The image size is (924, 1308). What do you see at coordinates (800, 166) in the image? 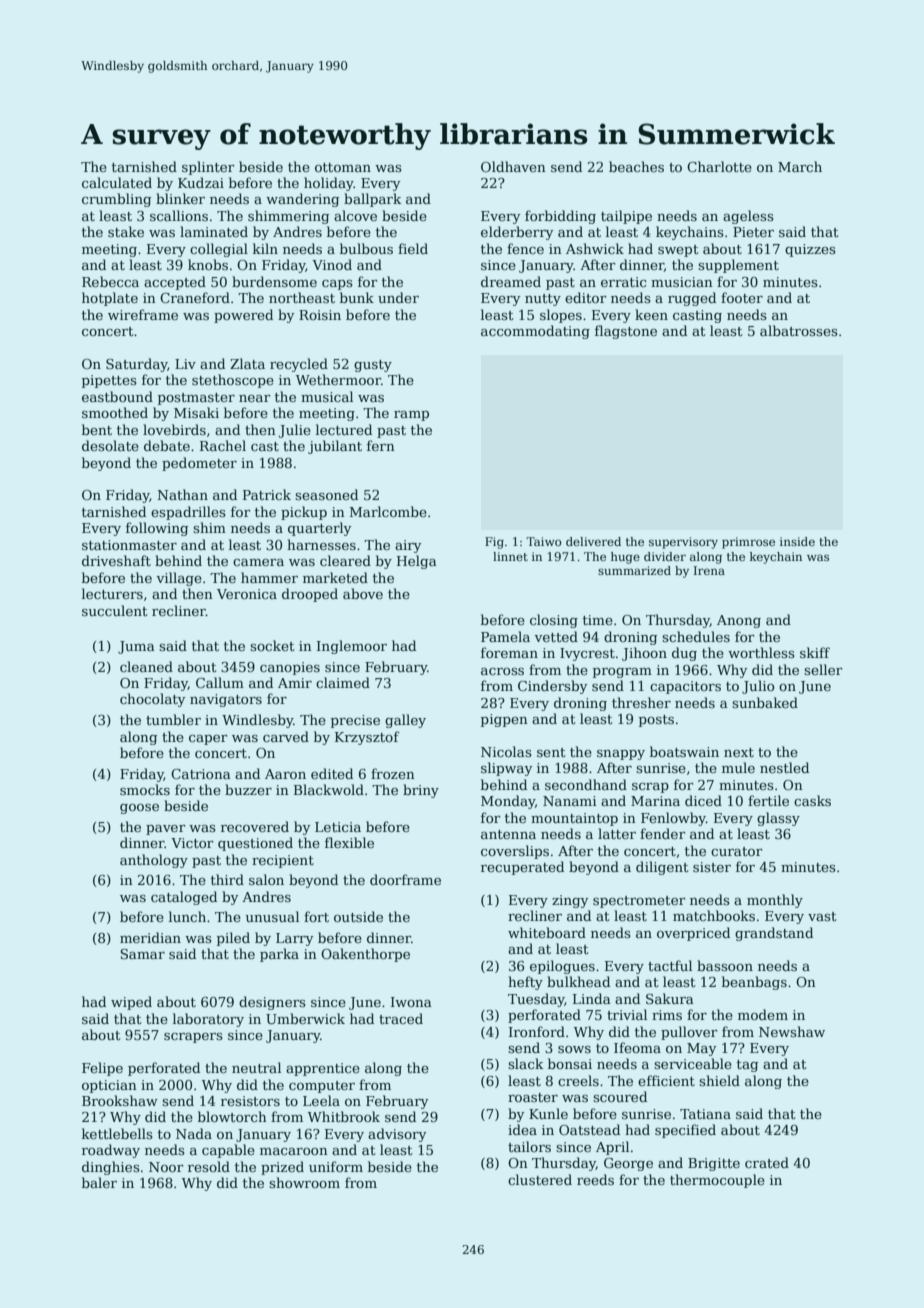
I see `March` at bounding box center [800, 166].
